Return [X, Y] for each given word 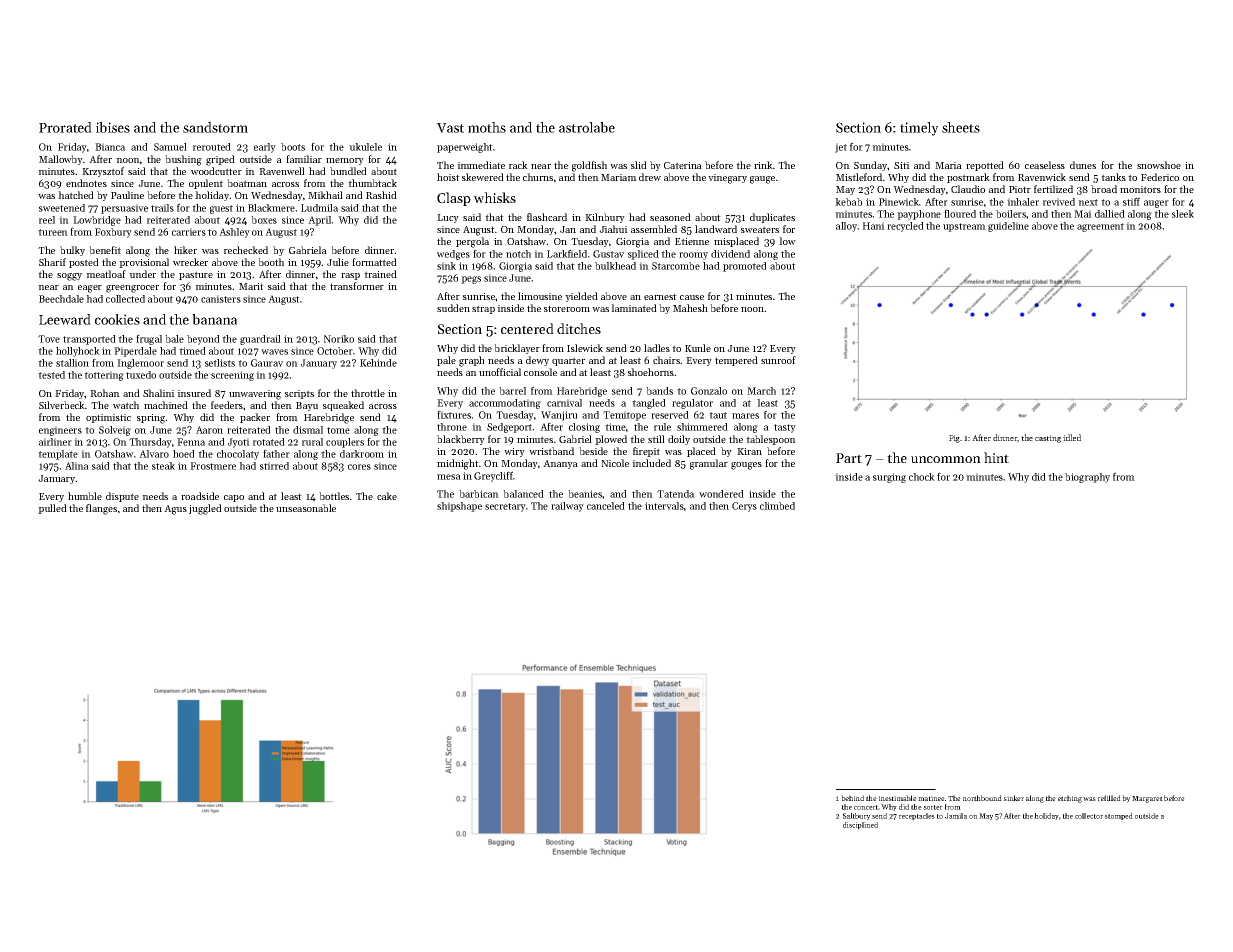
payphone [919, 215]
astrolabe [587, 127]
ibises [113, 127]
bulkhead [615, 266]
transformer [357, 286]
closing [584, 428]
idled [1072, 437]
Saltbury [856, 816]
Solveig [115, 431]
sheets [961, 127]
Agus [175, 510]
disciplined [860, 825]
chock [922, 477]
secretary [505, 507]
